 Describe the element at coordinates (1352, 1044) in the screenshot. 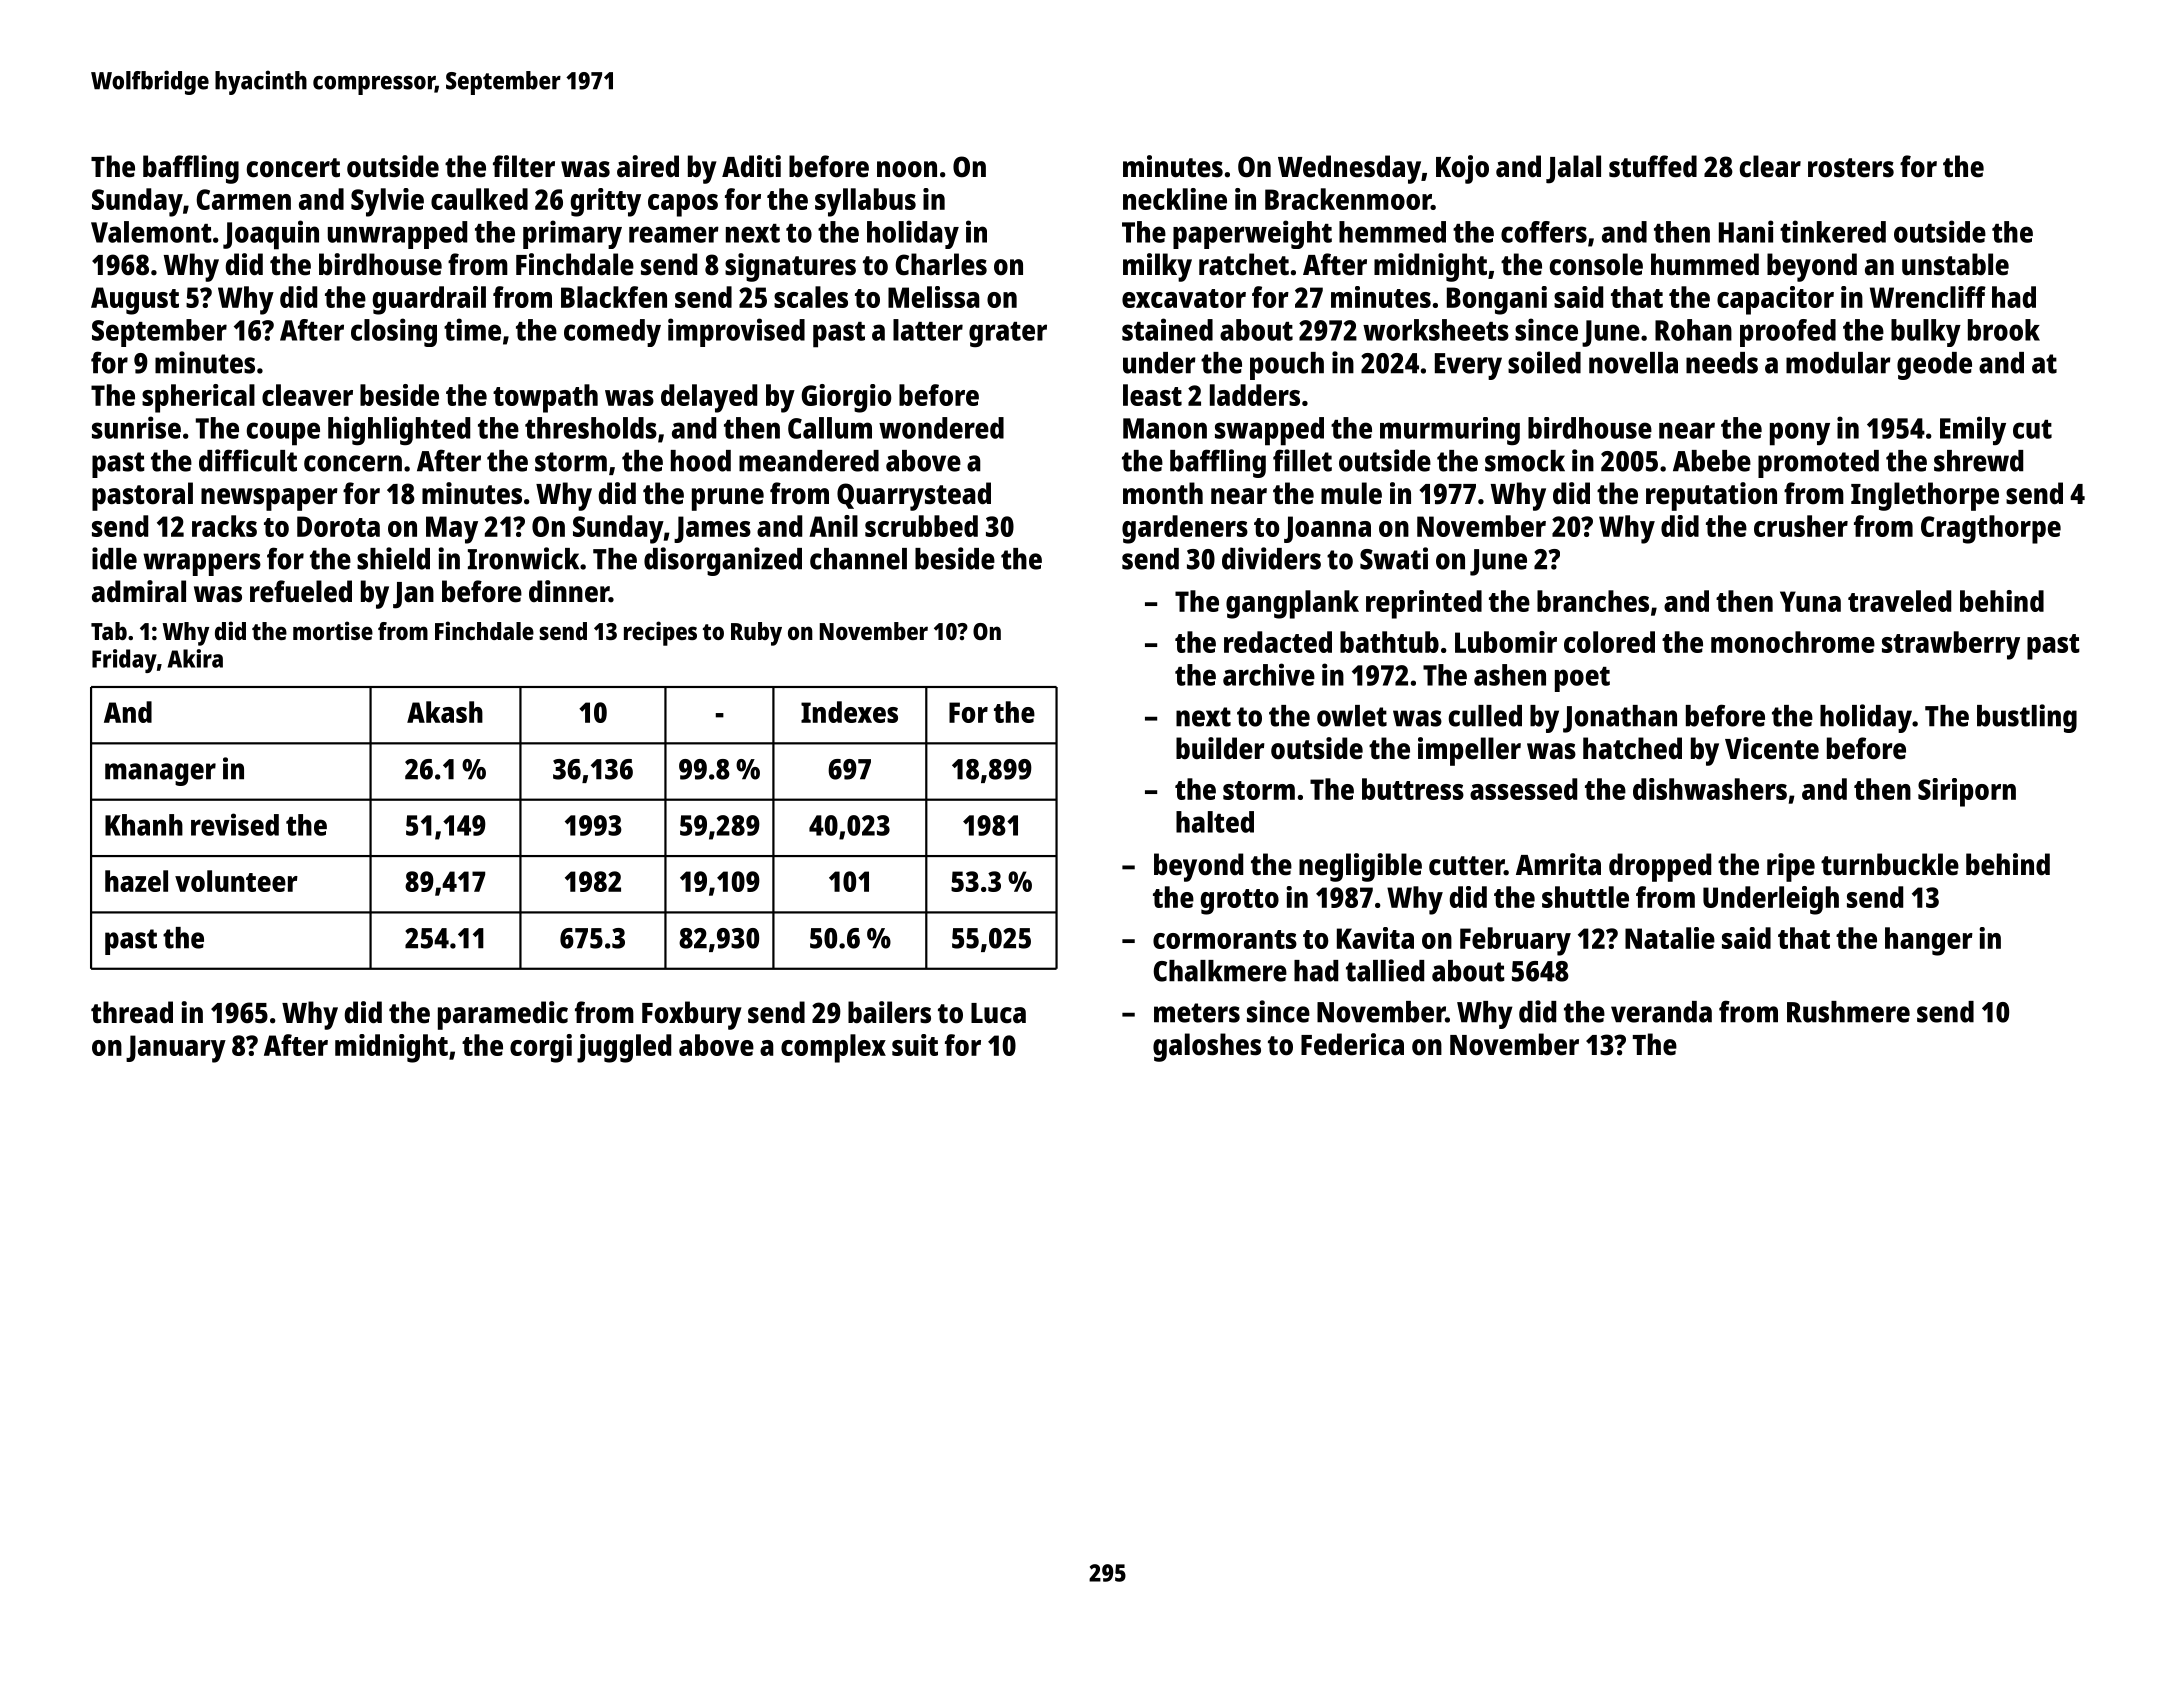

I see `Federica` at that location.
